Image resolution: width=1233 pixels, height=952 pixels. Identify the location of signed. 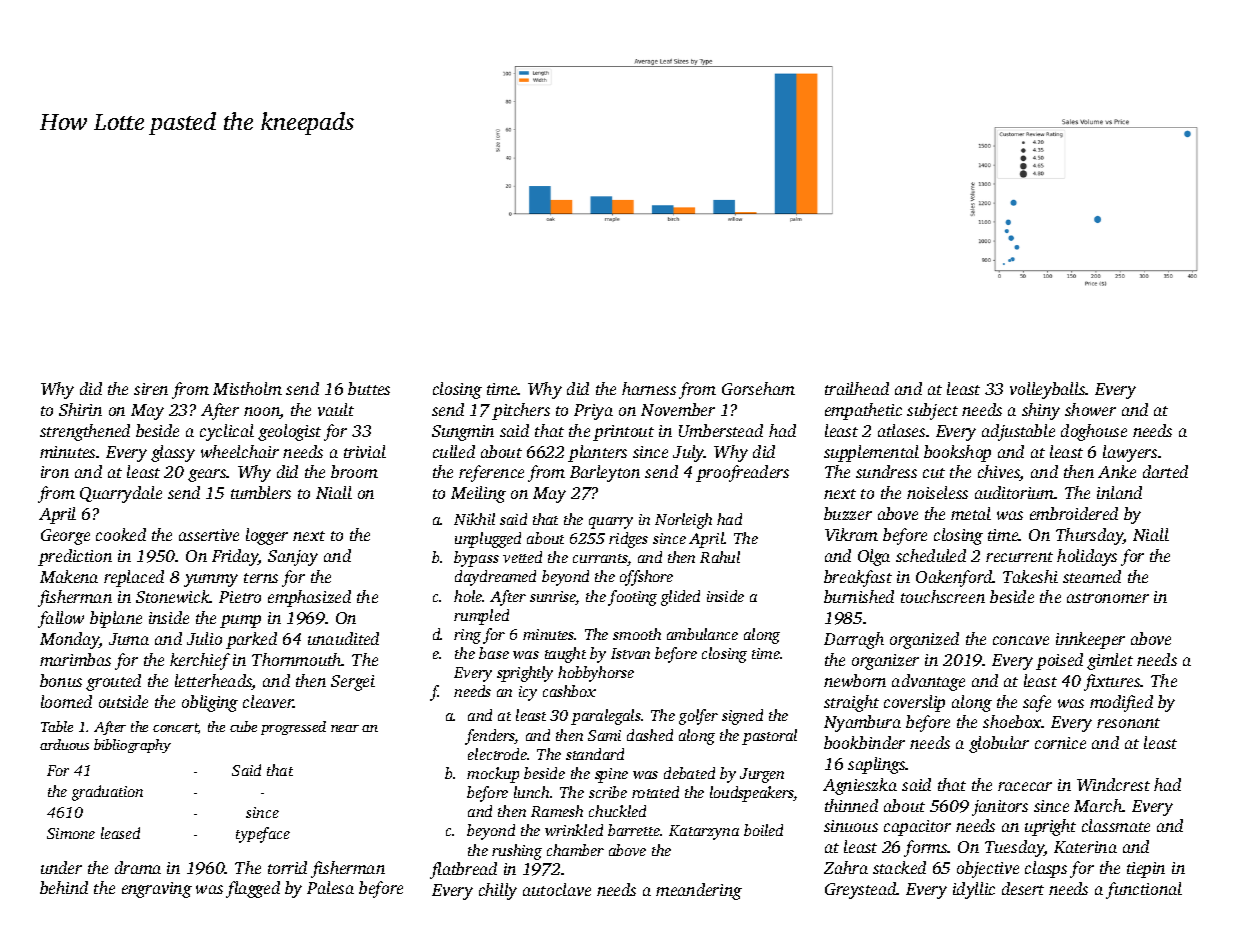
(742, 717).
